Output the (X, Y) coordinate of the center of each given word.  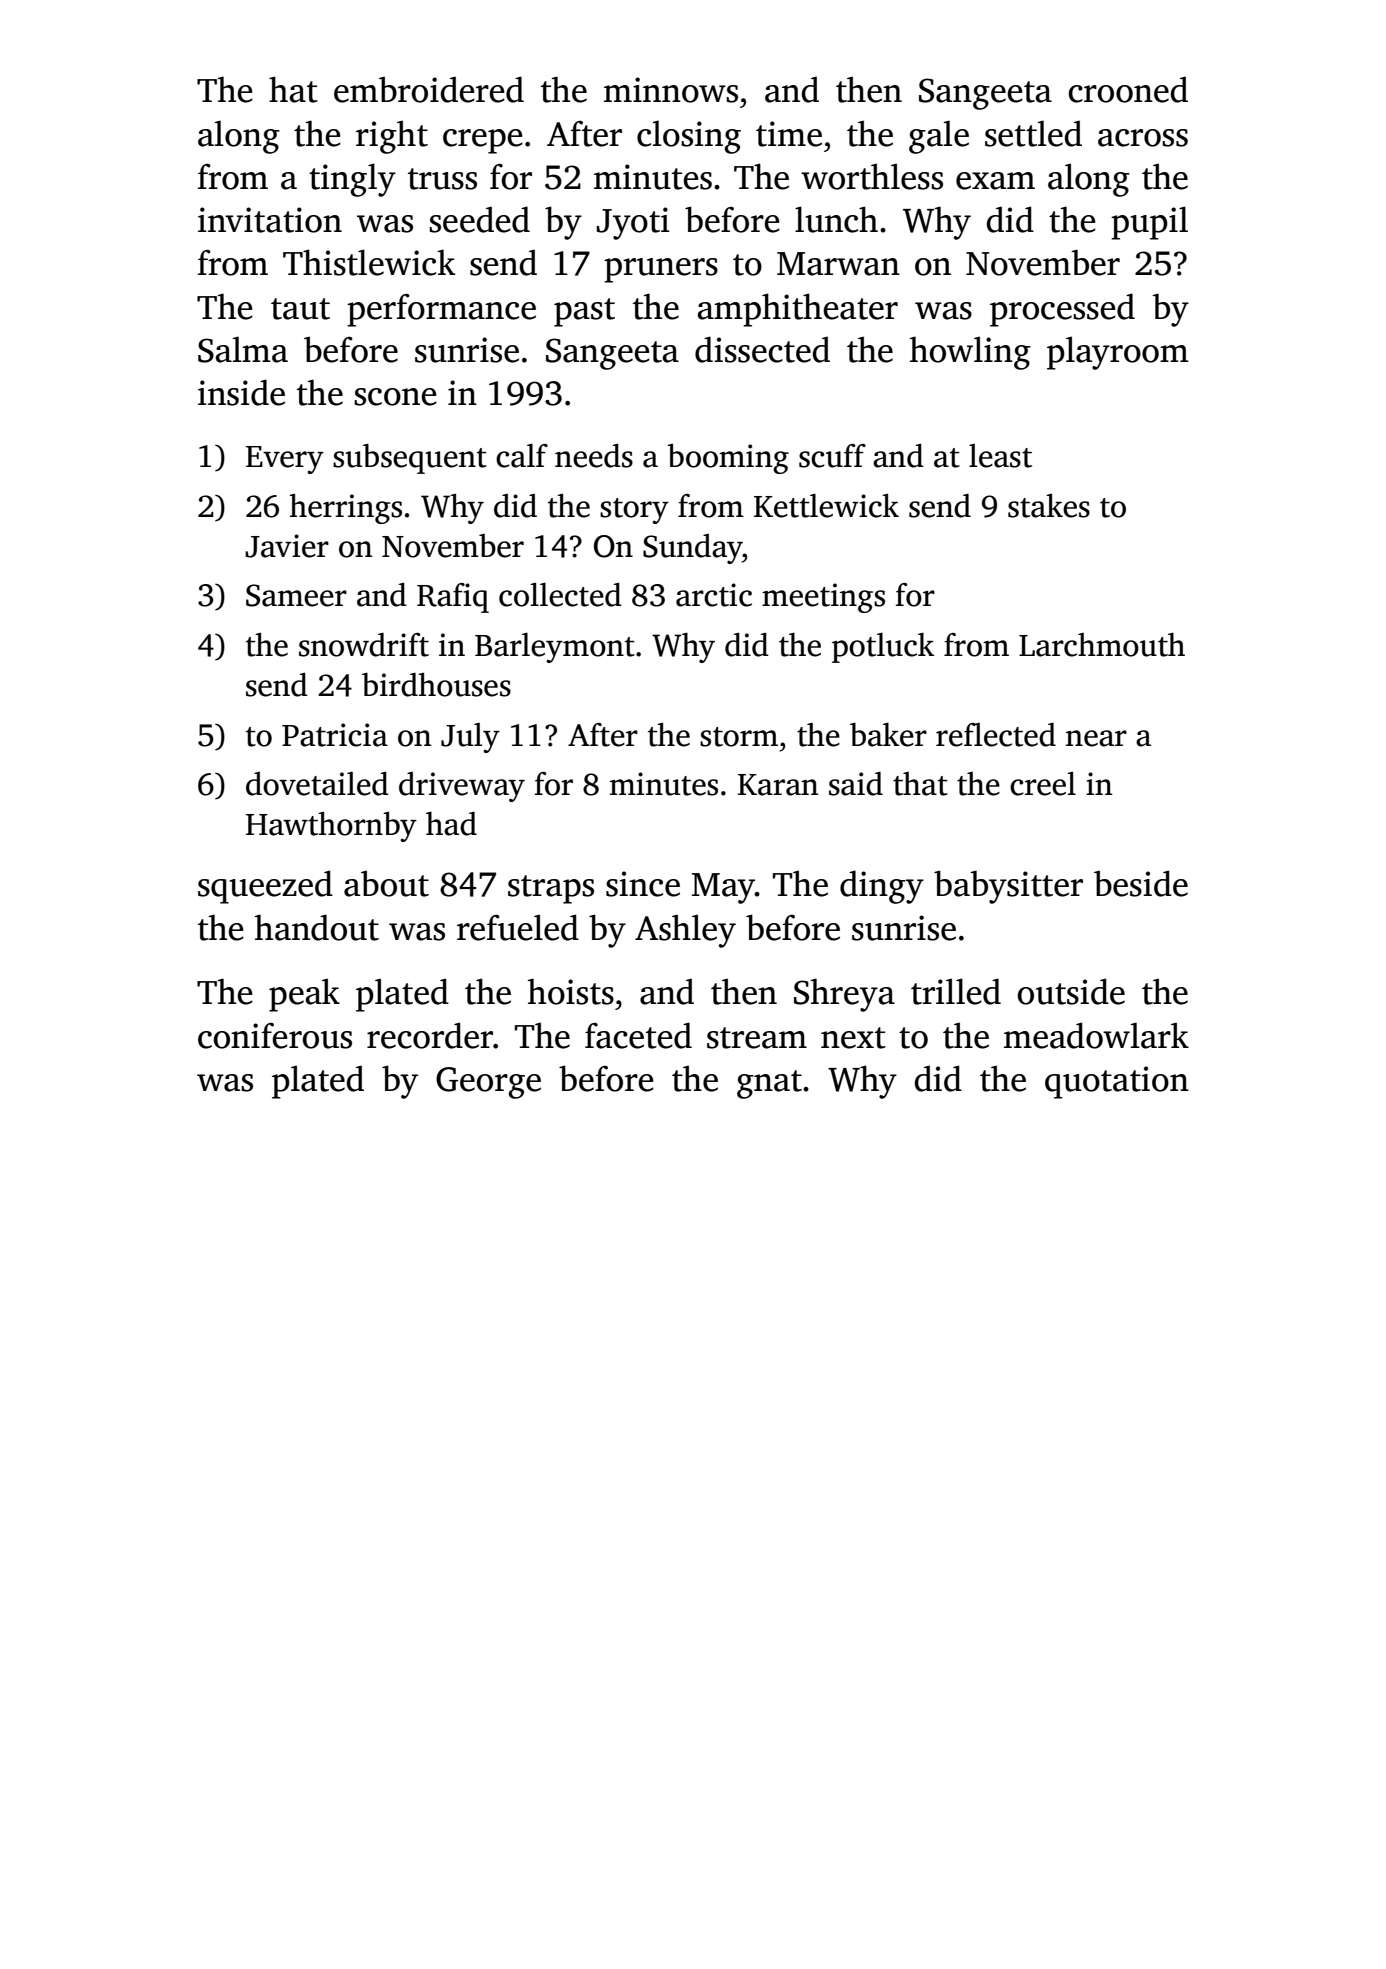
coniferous (275, 1036)
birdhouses (436, 685)
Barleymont (555, 648)
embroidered (429, 89)
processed (1062, 310)
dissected (762, 349)
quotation (1117, 1082)
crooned (1128, 89)
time (789, 134)
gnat (769, 1084)
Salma (243, 349)
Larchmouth (1102, 645)
